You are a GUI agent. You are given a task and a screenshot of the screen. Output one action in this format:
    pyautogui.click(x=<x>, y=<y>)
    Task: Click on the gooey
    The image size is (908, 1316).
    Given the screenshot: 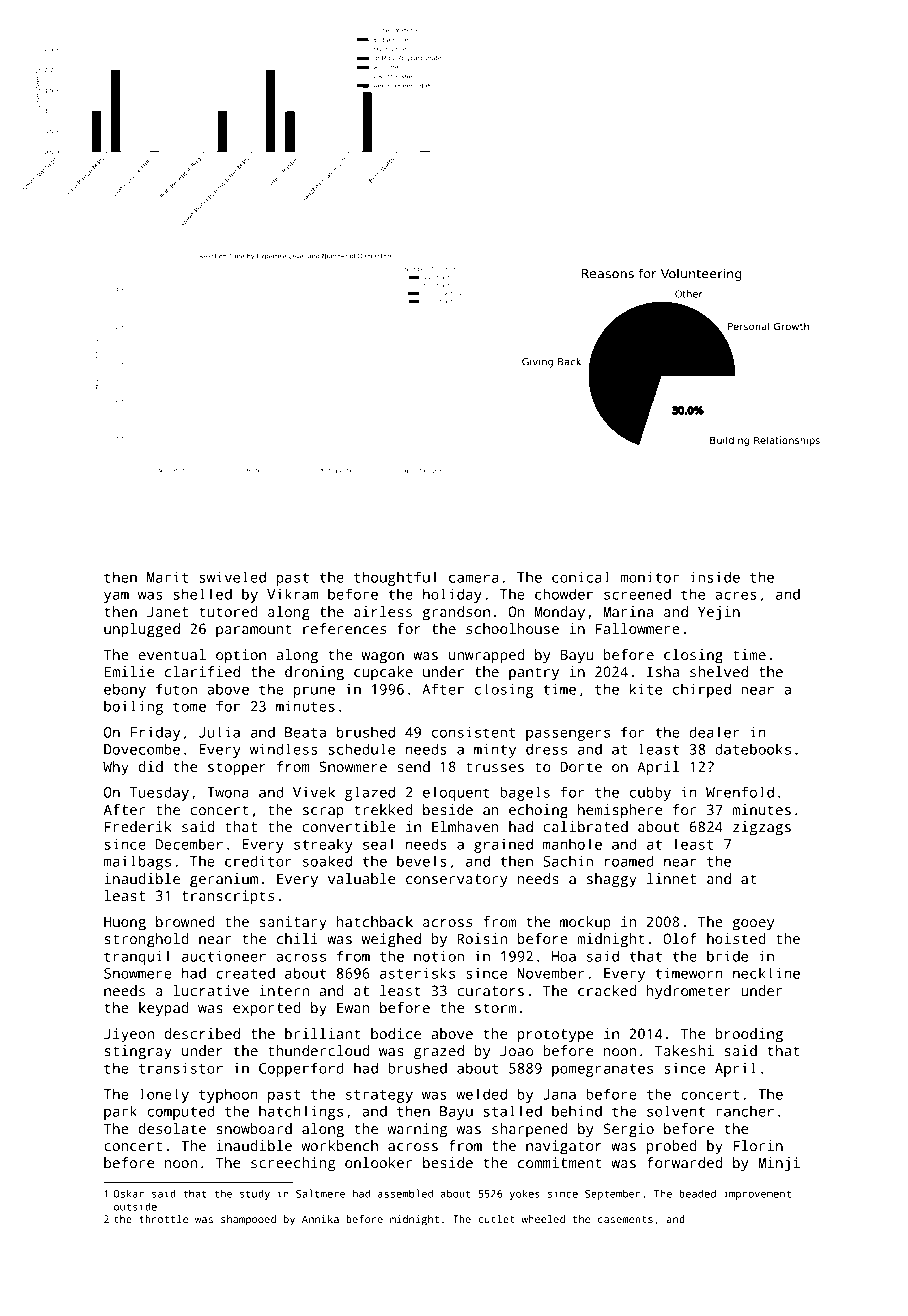 What is the action you would take?
    pyautogui.click(x=753, y=925)
